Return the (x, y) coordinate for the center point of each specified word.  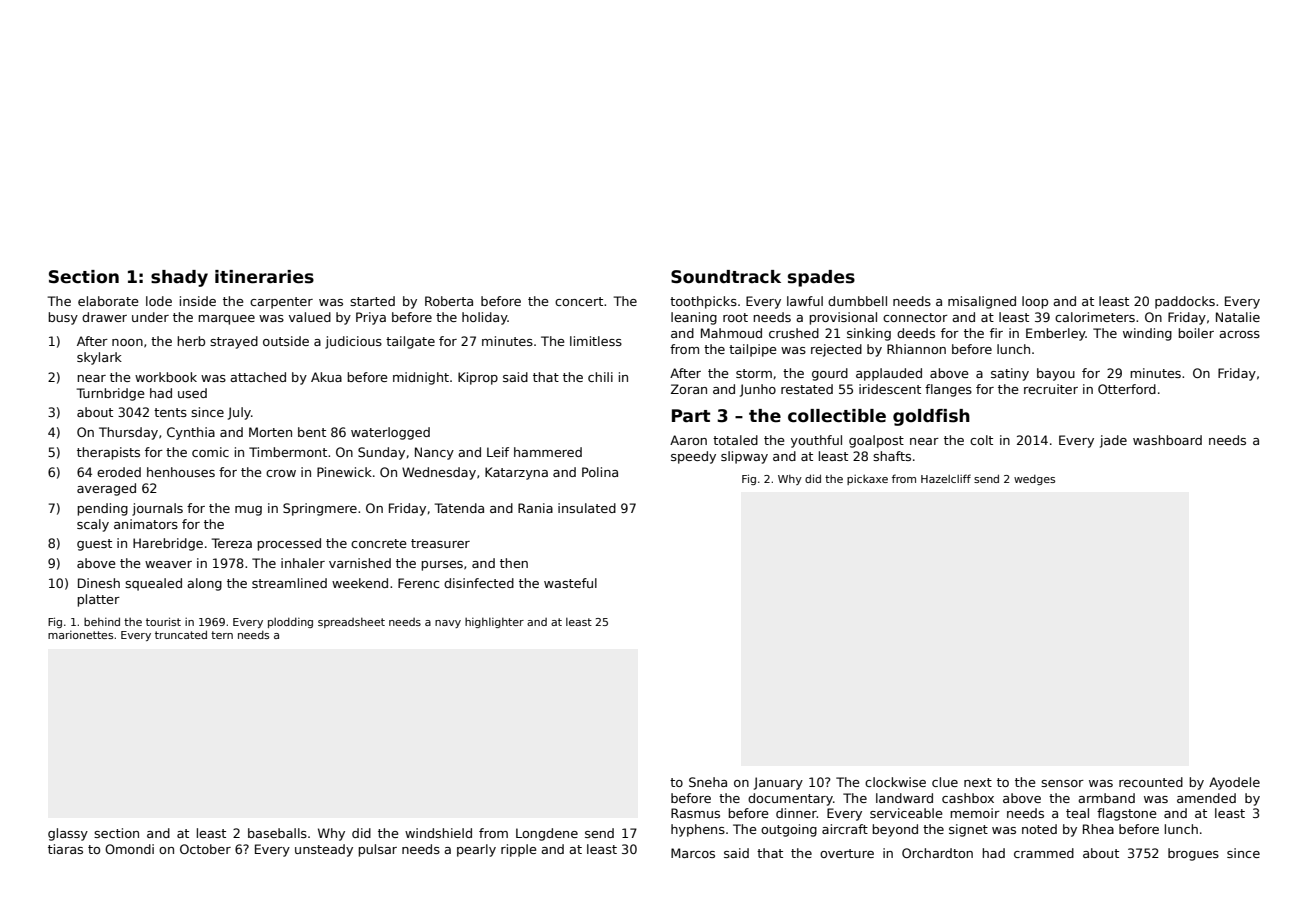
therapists (108, 453)
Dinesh (99, 583)
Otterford (1127, 389)
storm (754, 373)
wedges (1034, 480)
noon (127, 342)
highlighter (494, 623)
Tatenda (459, 508)
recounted (1151, 782)
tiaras (65, 849)
